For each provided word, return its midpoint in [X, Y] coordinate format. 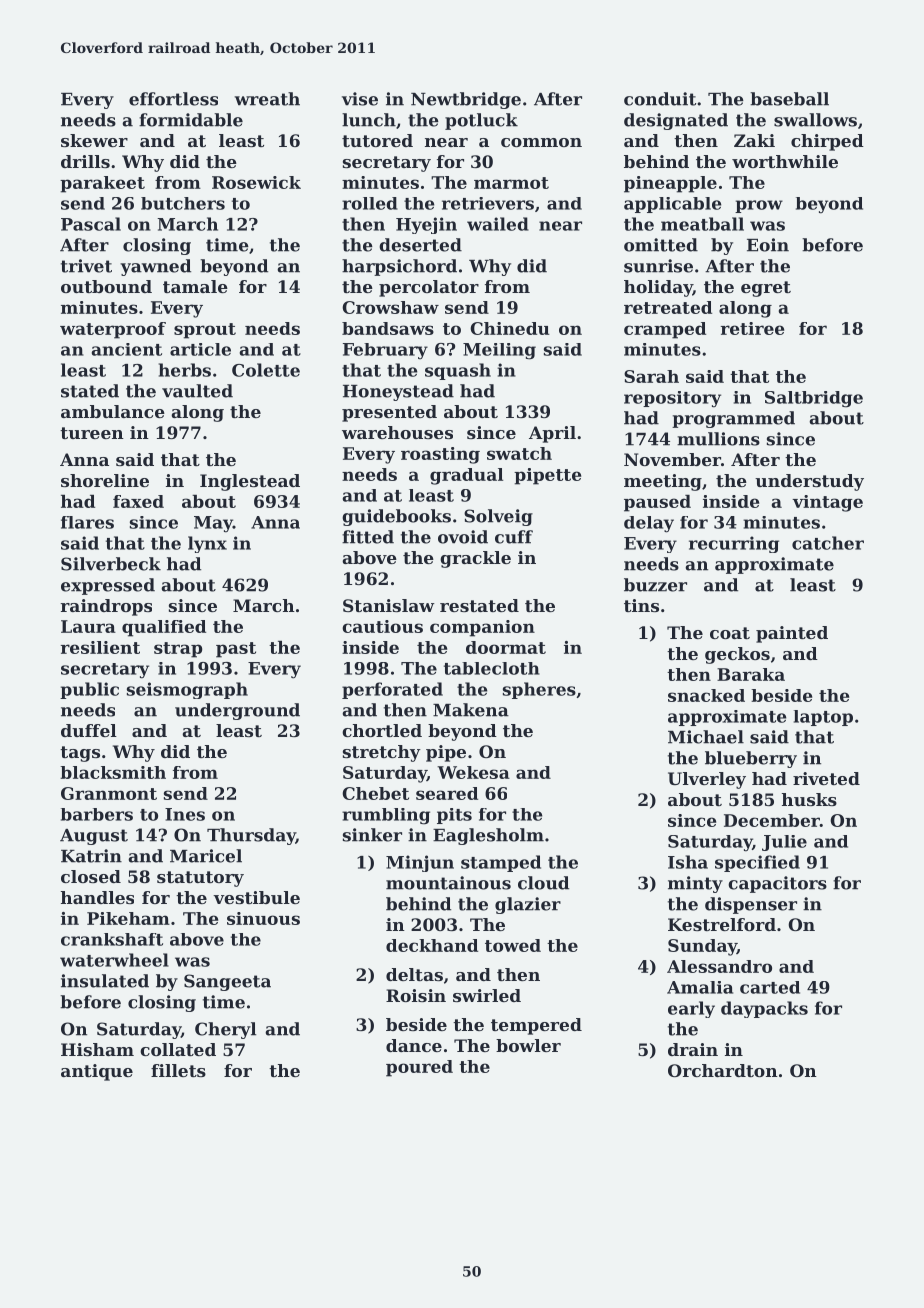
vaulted [197, 391]
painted [792, 634]
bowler [528, 1045]
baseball [789, 99]
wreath [267, 99]
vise [360, 99]
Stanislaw [389, 605]
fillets [178, 1070]
